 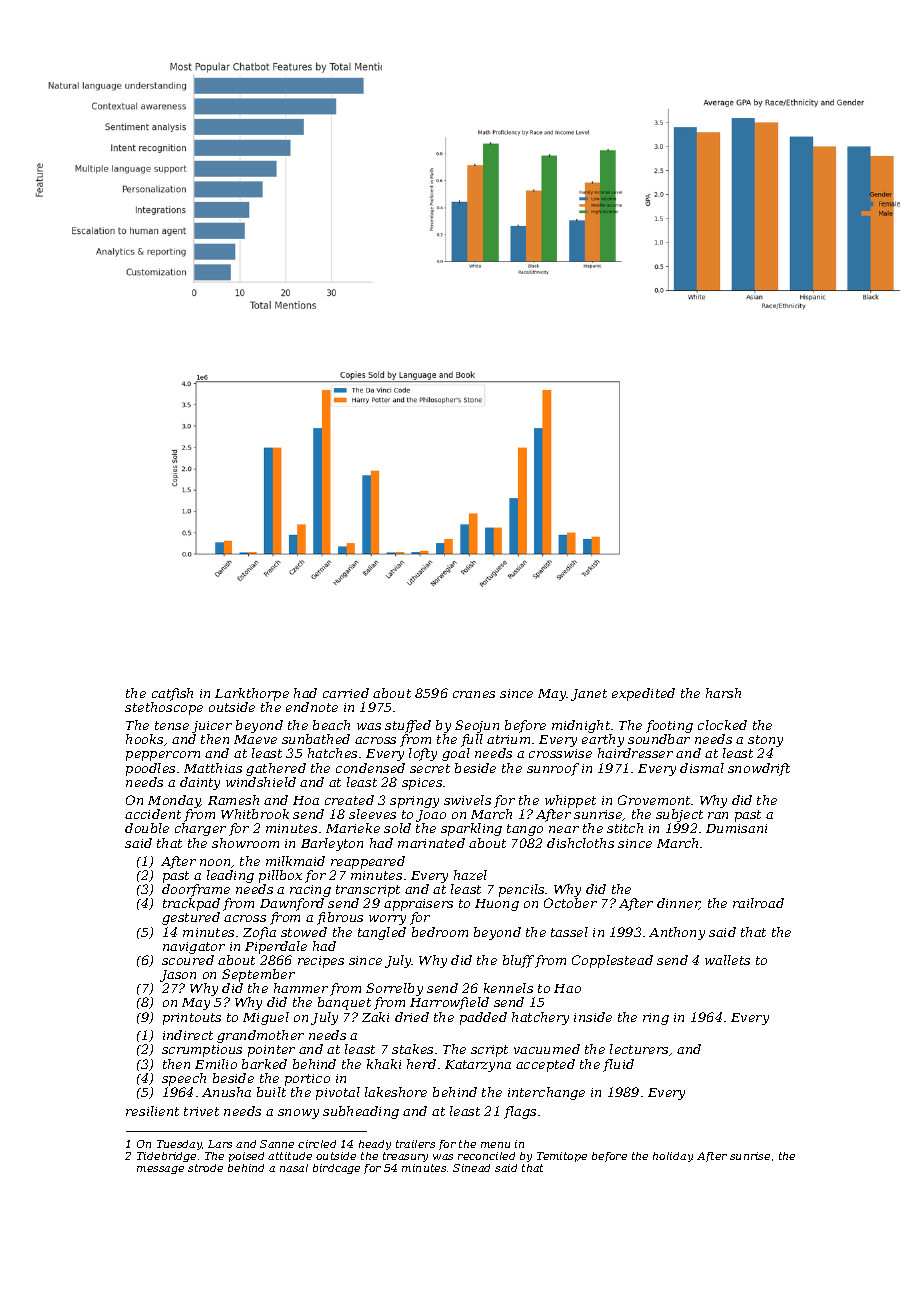 I want to click on kennels, so click(x=508, y=988).
